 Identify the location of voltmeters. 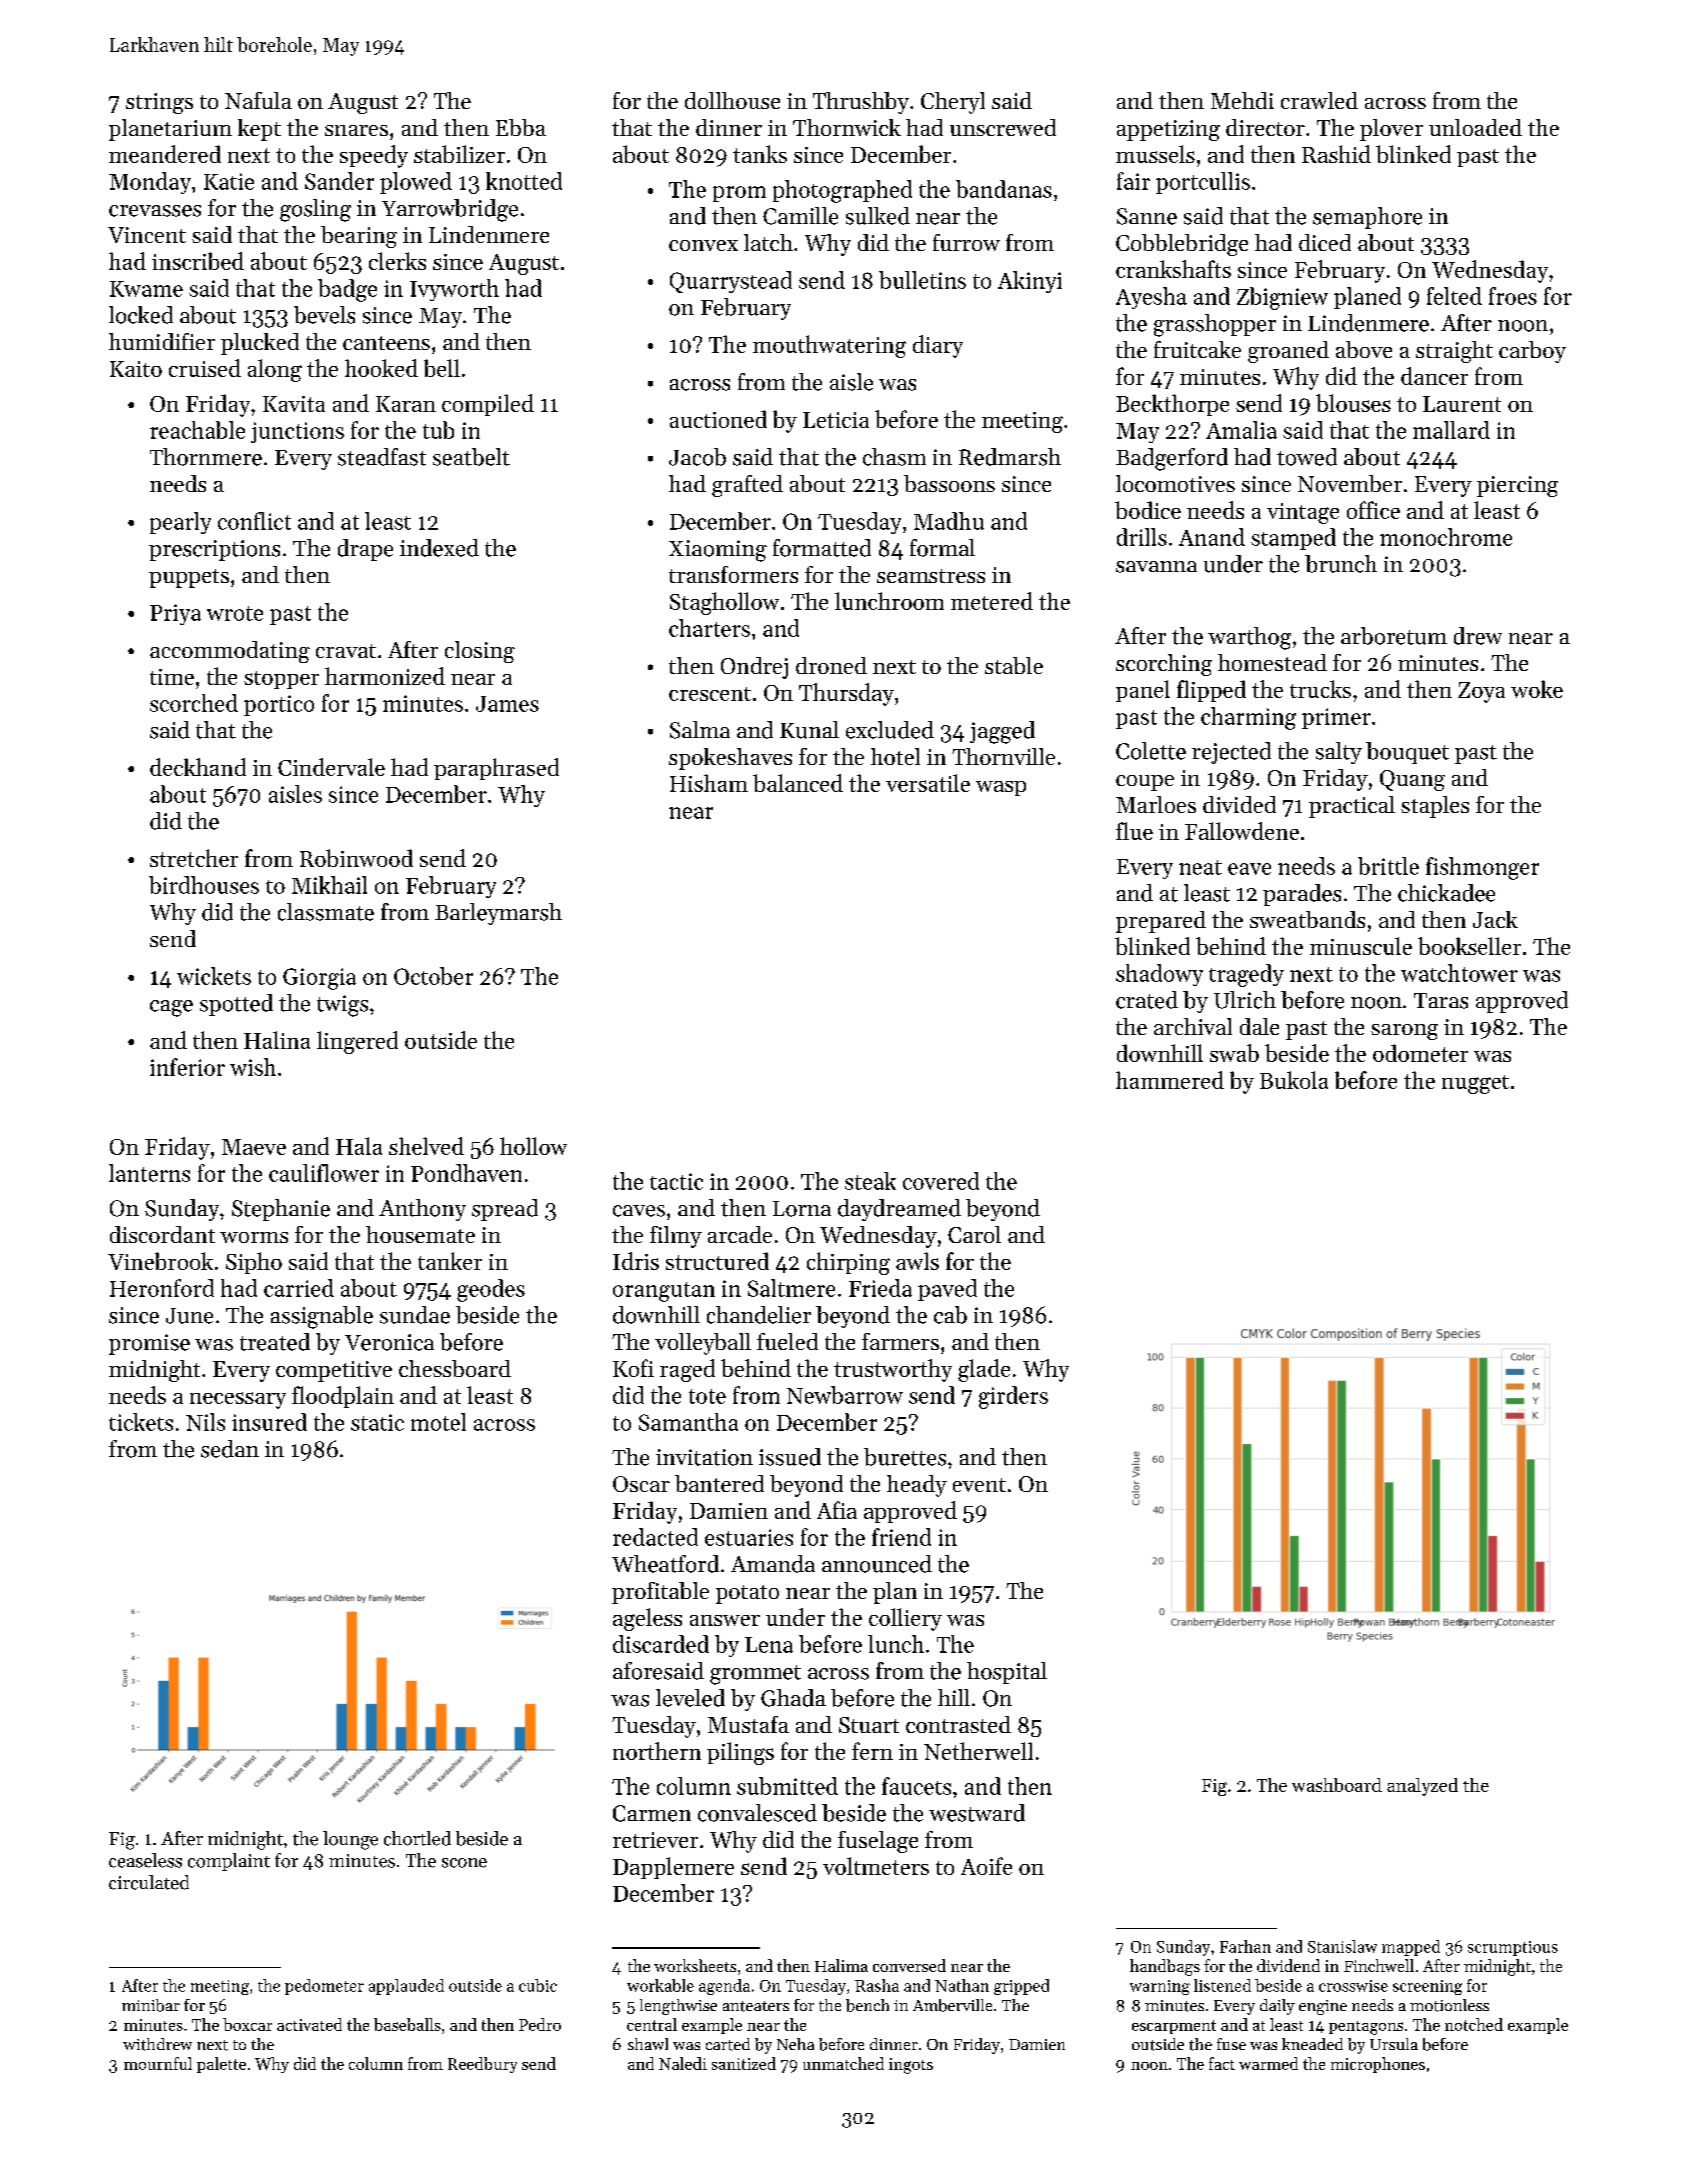
(876, 1866).
